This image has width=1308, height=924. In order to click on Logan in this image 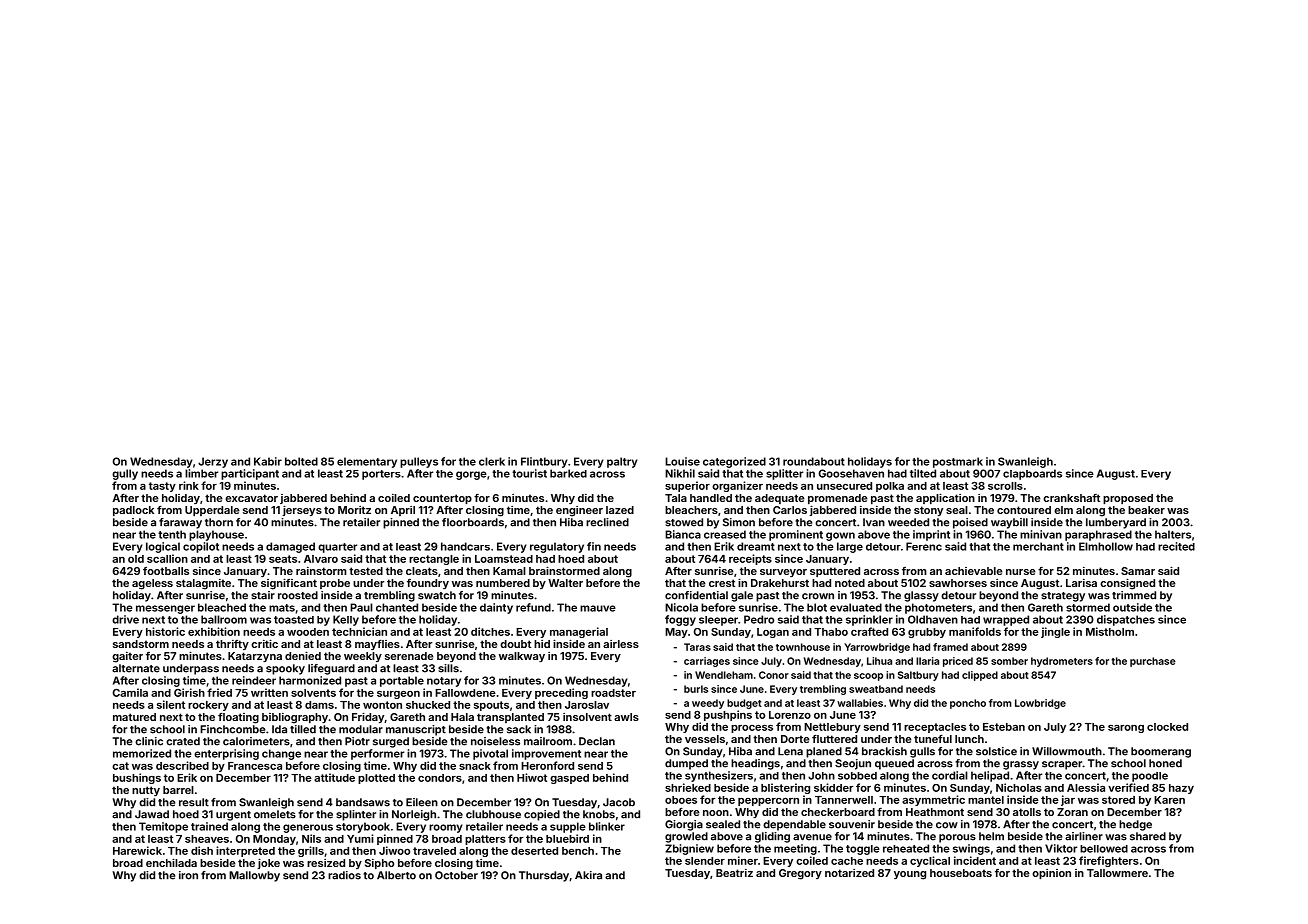, I will do `click(773, 633)`.
